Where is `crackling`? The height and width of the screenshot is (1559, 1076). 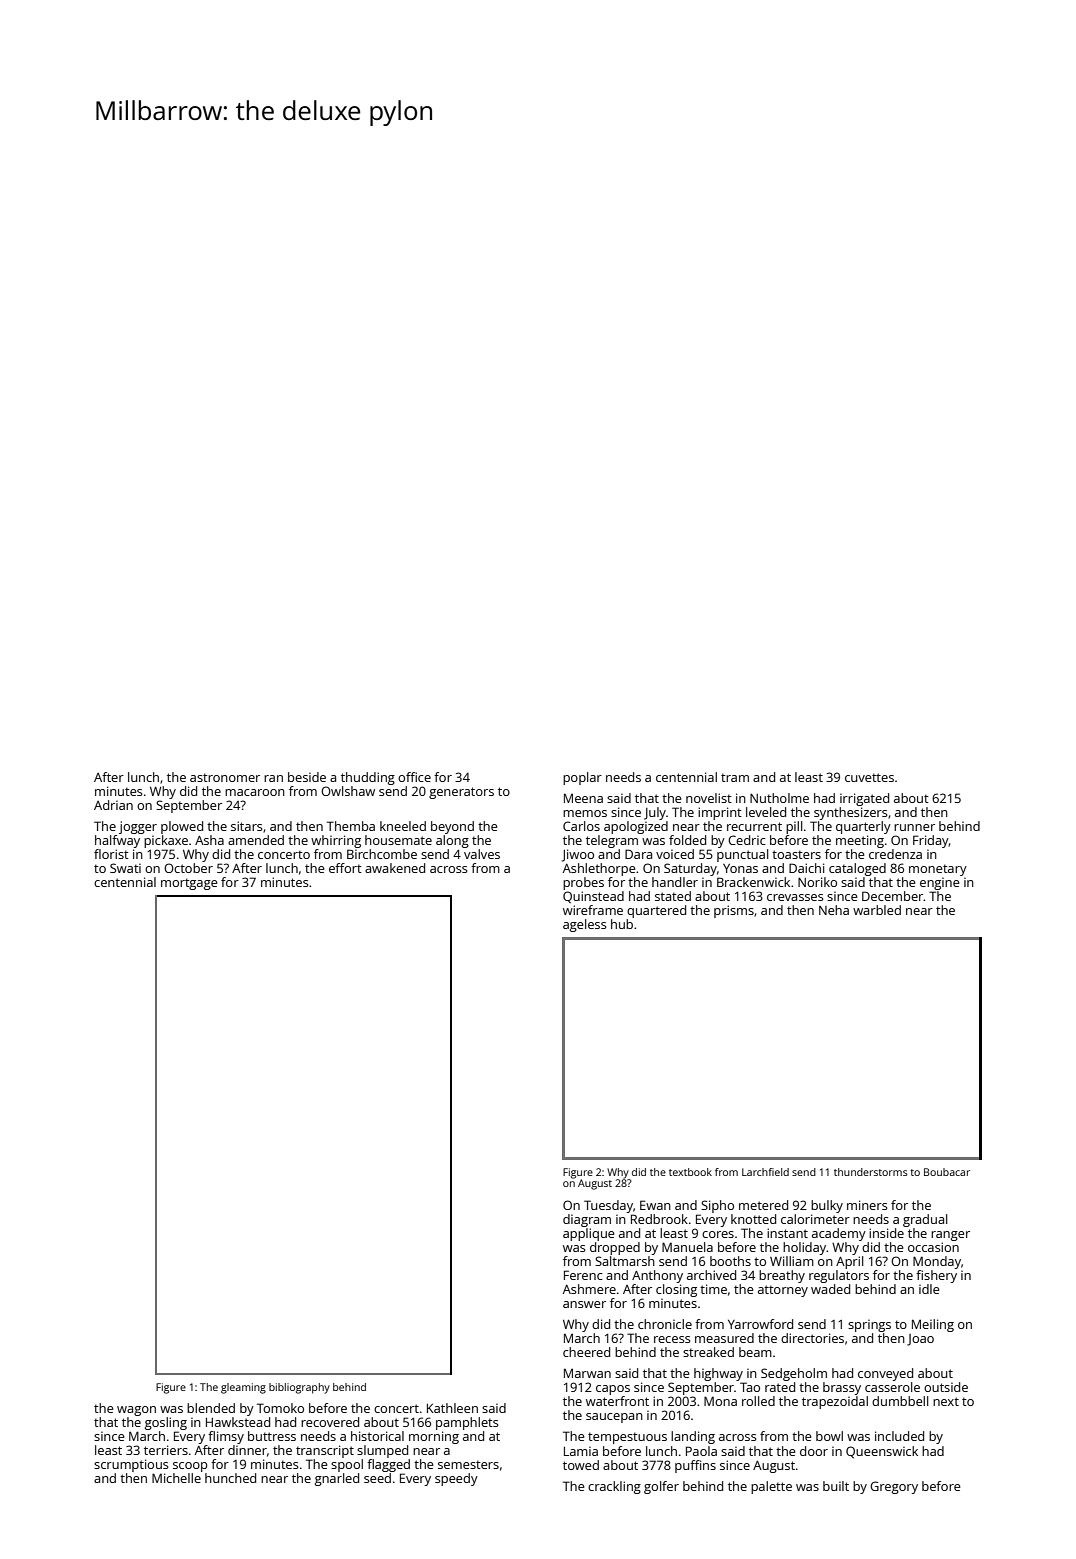
crackling is located at coordinates (614, 1487).
